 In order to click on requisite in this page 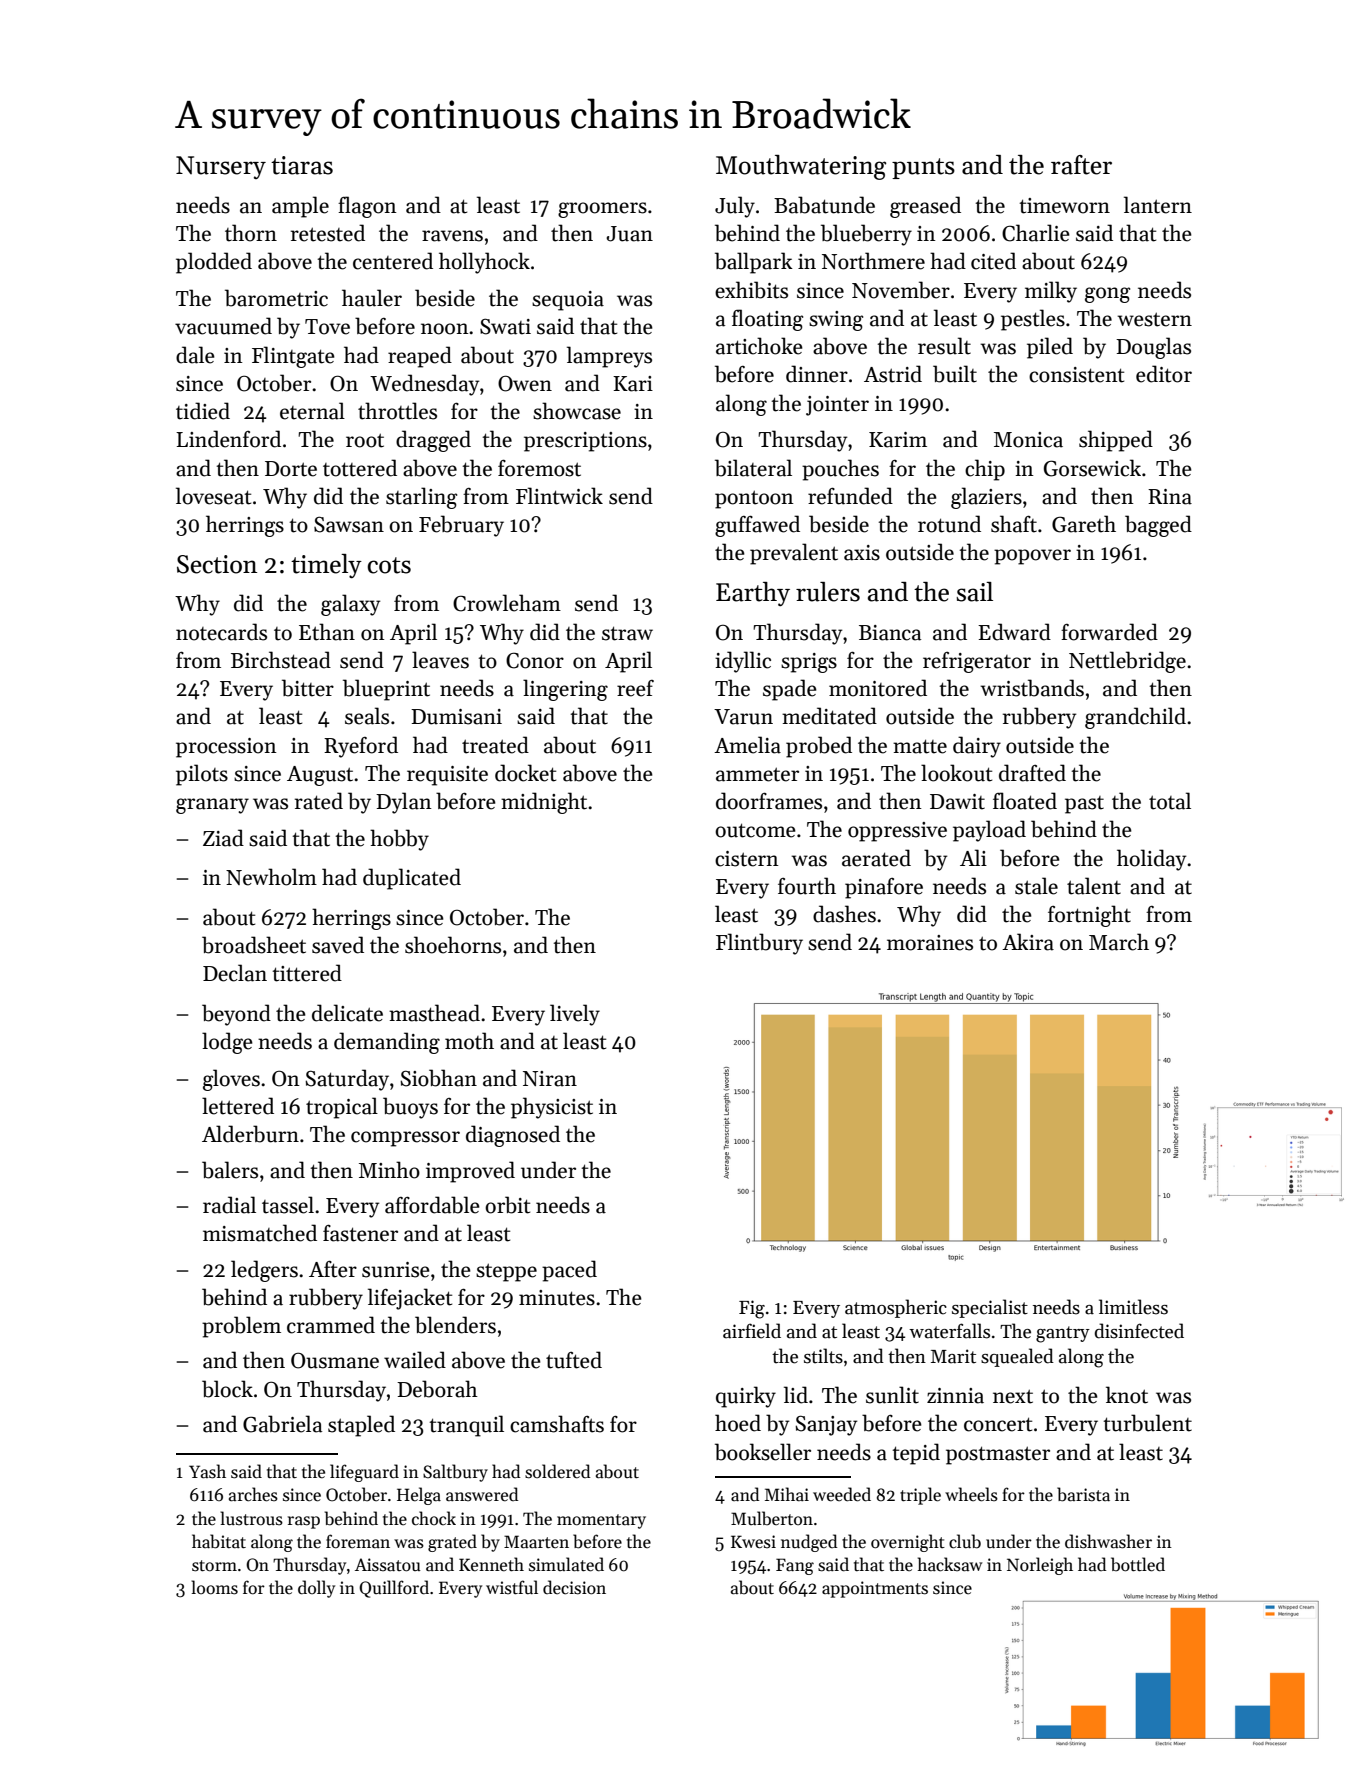, I will do `click(447, 776)`.
